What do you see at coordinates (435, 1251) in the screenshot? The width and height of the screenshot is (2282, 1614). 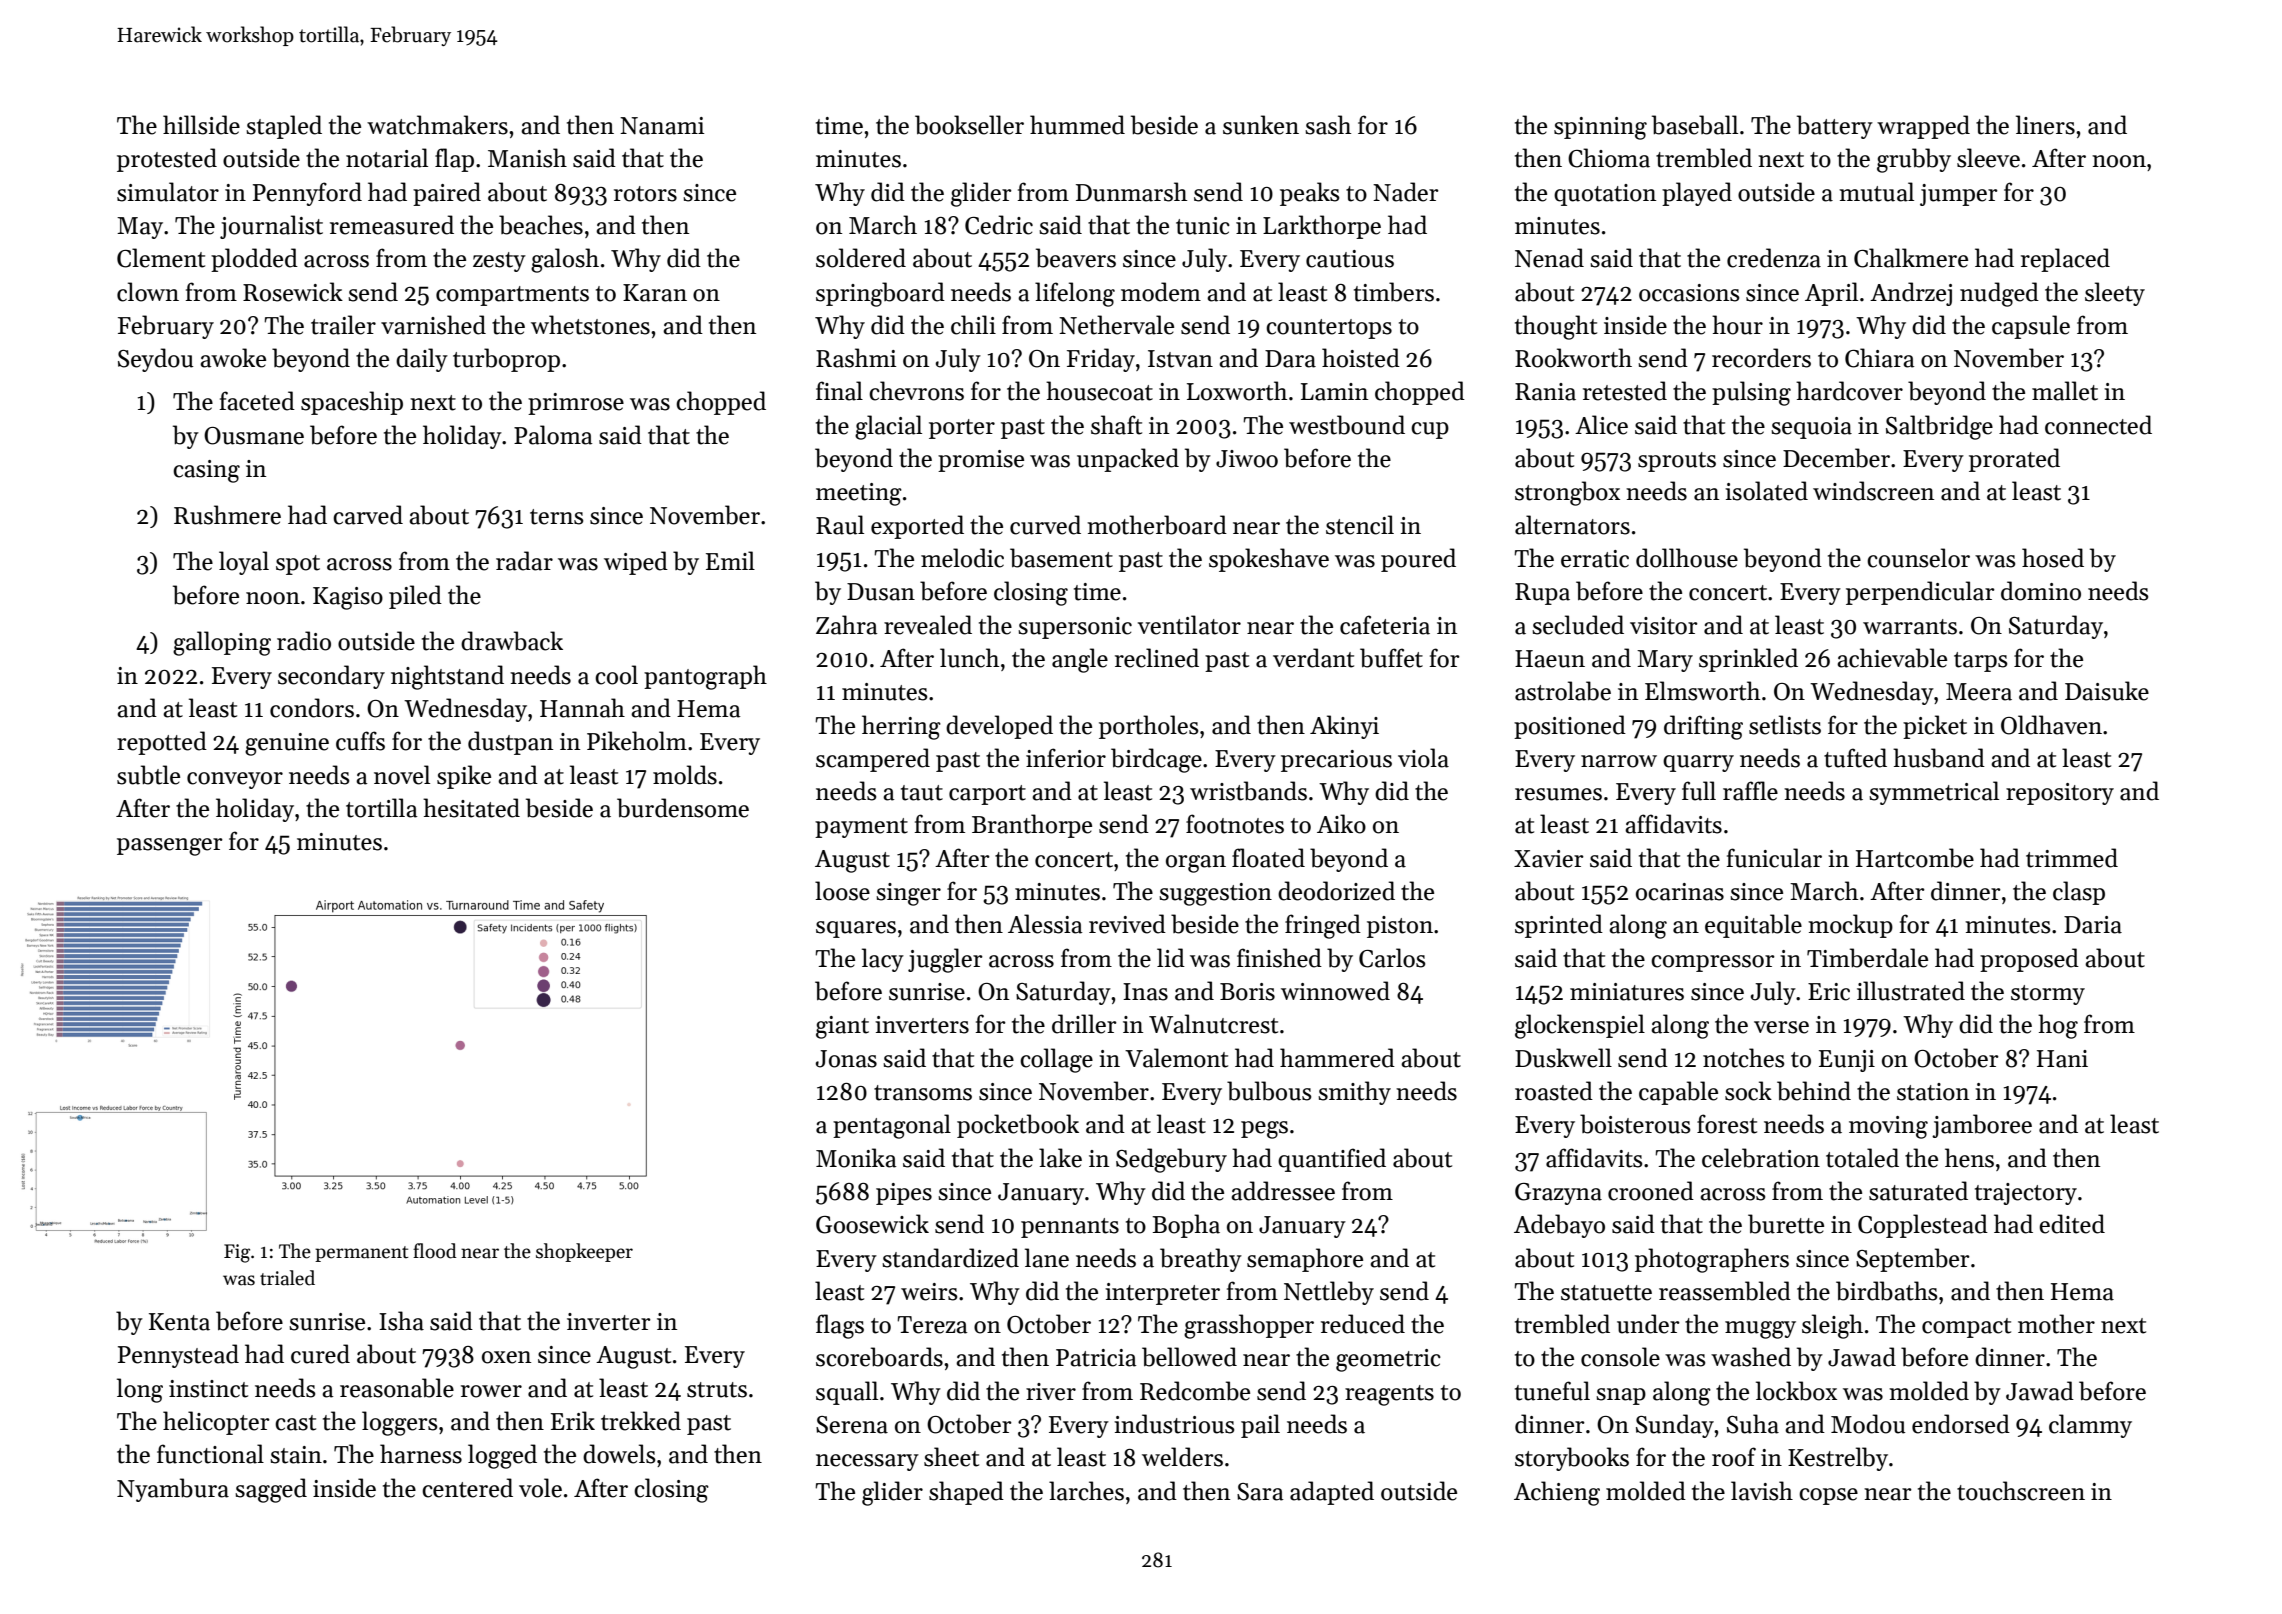 I see `flood` at bounding box center [435, 1251].
